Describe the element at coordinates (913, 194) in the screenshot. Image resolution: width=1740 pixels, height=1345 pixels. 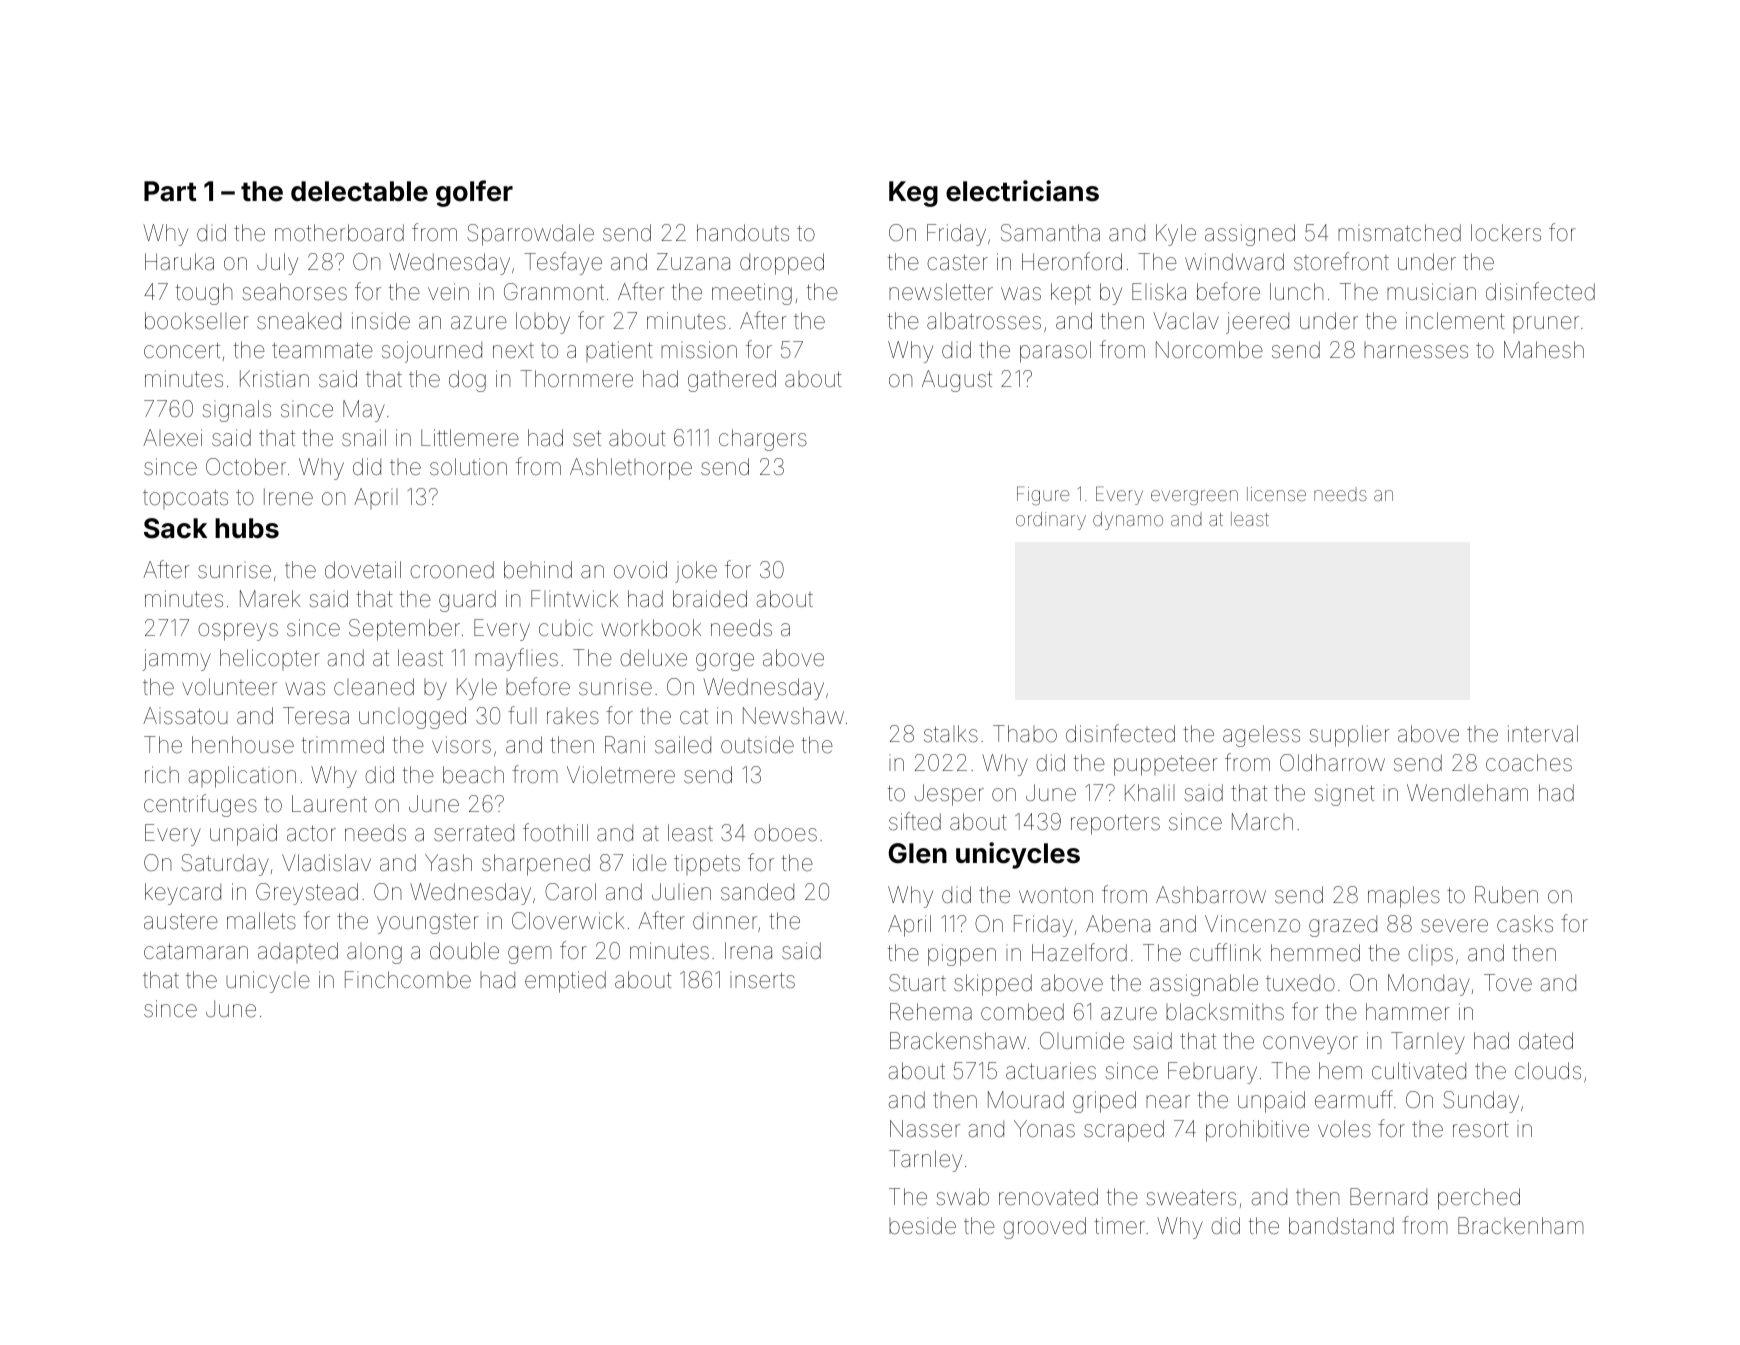
I see `Keg` at that location.
